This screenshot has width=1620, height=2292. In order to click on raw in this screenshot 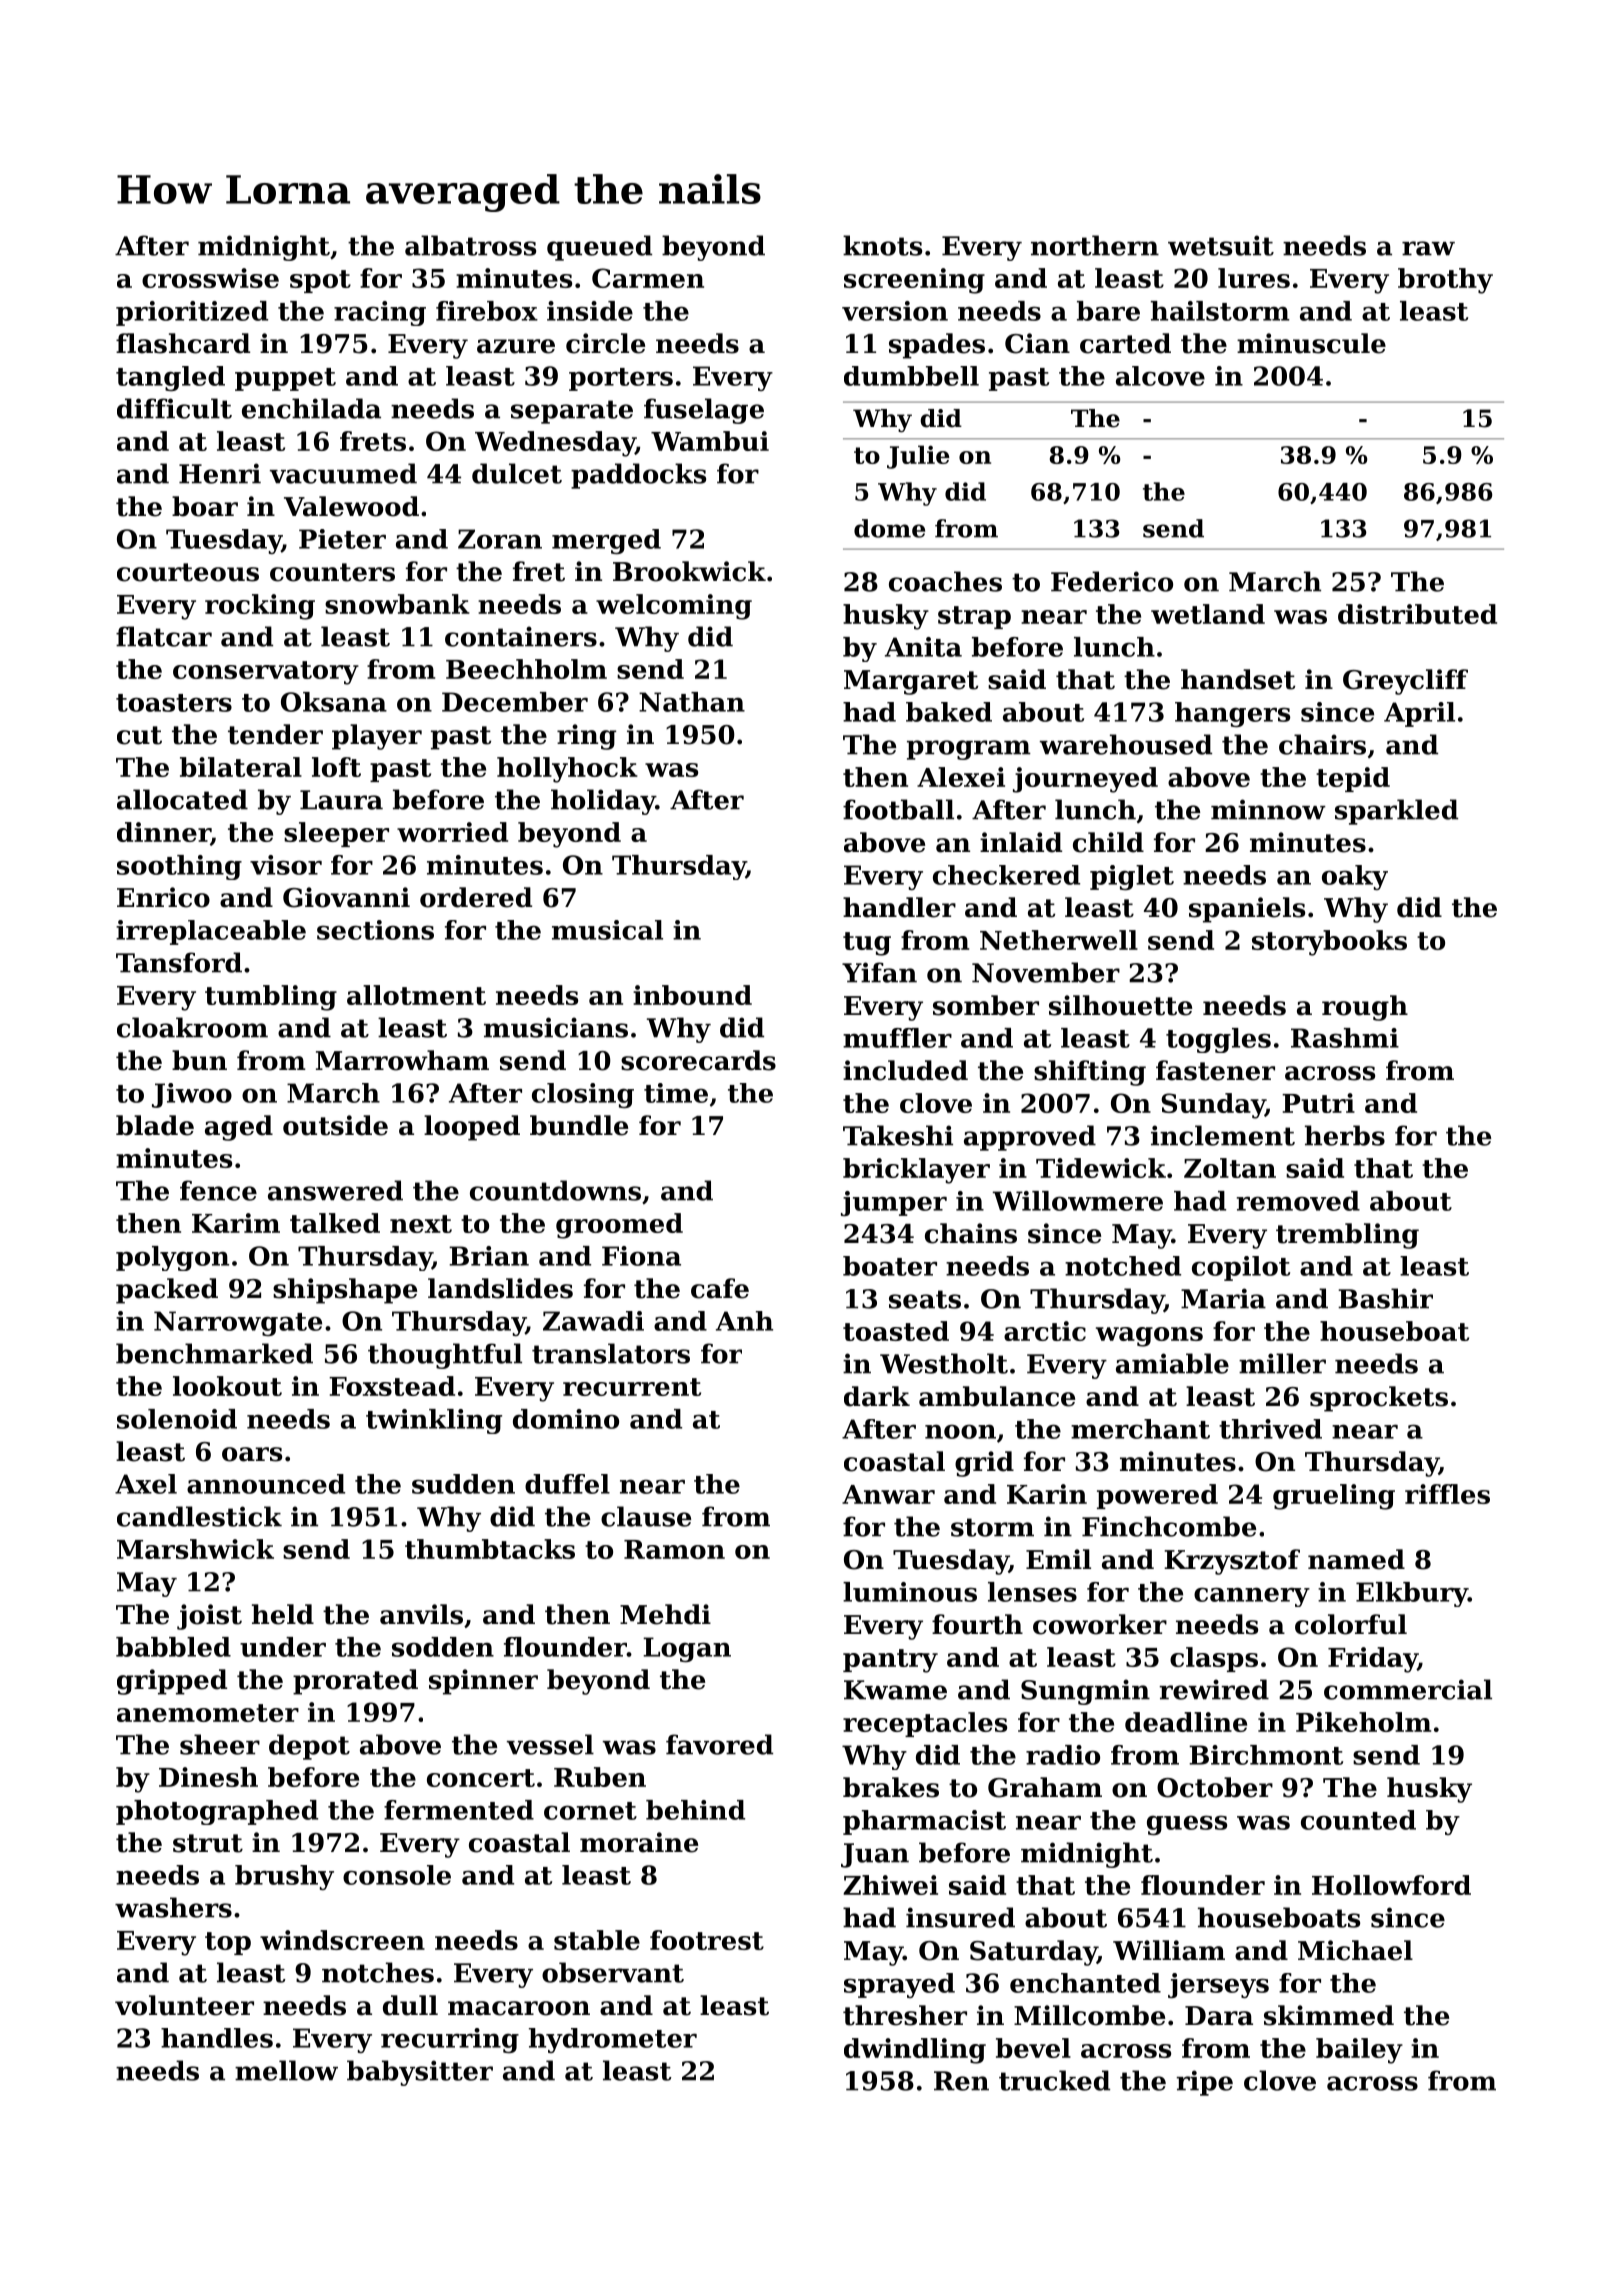, I will do `click(1428, 248)`.
